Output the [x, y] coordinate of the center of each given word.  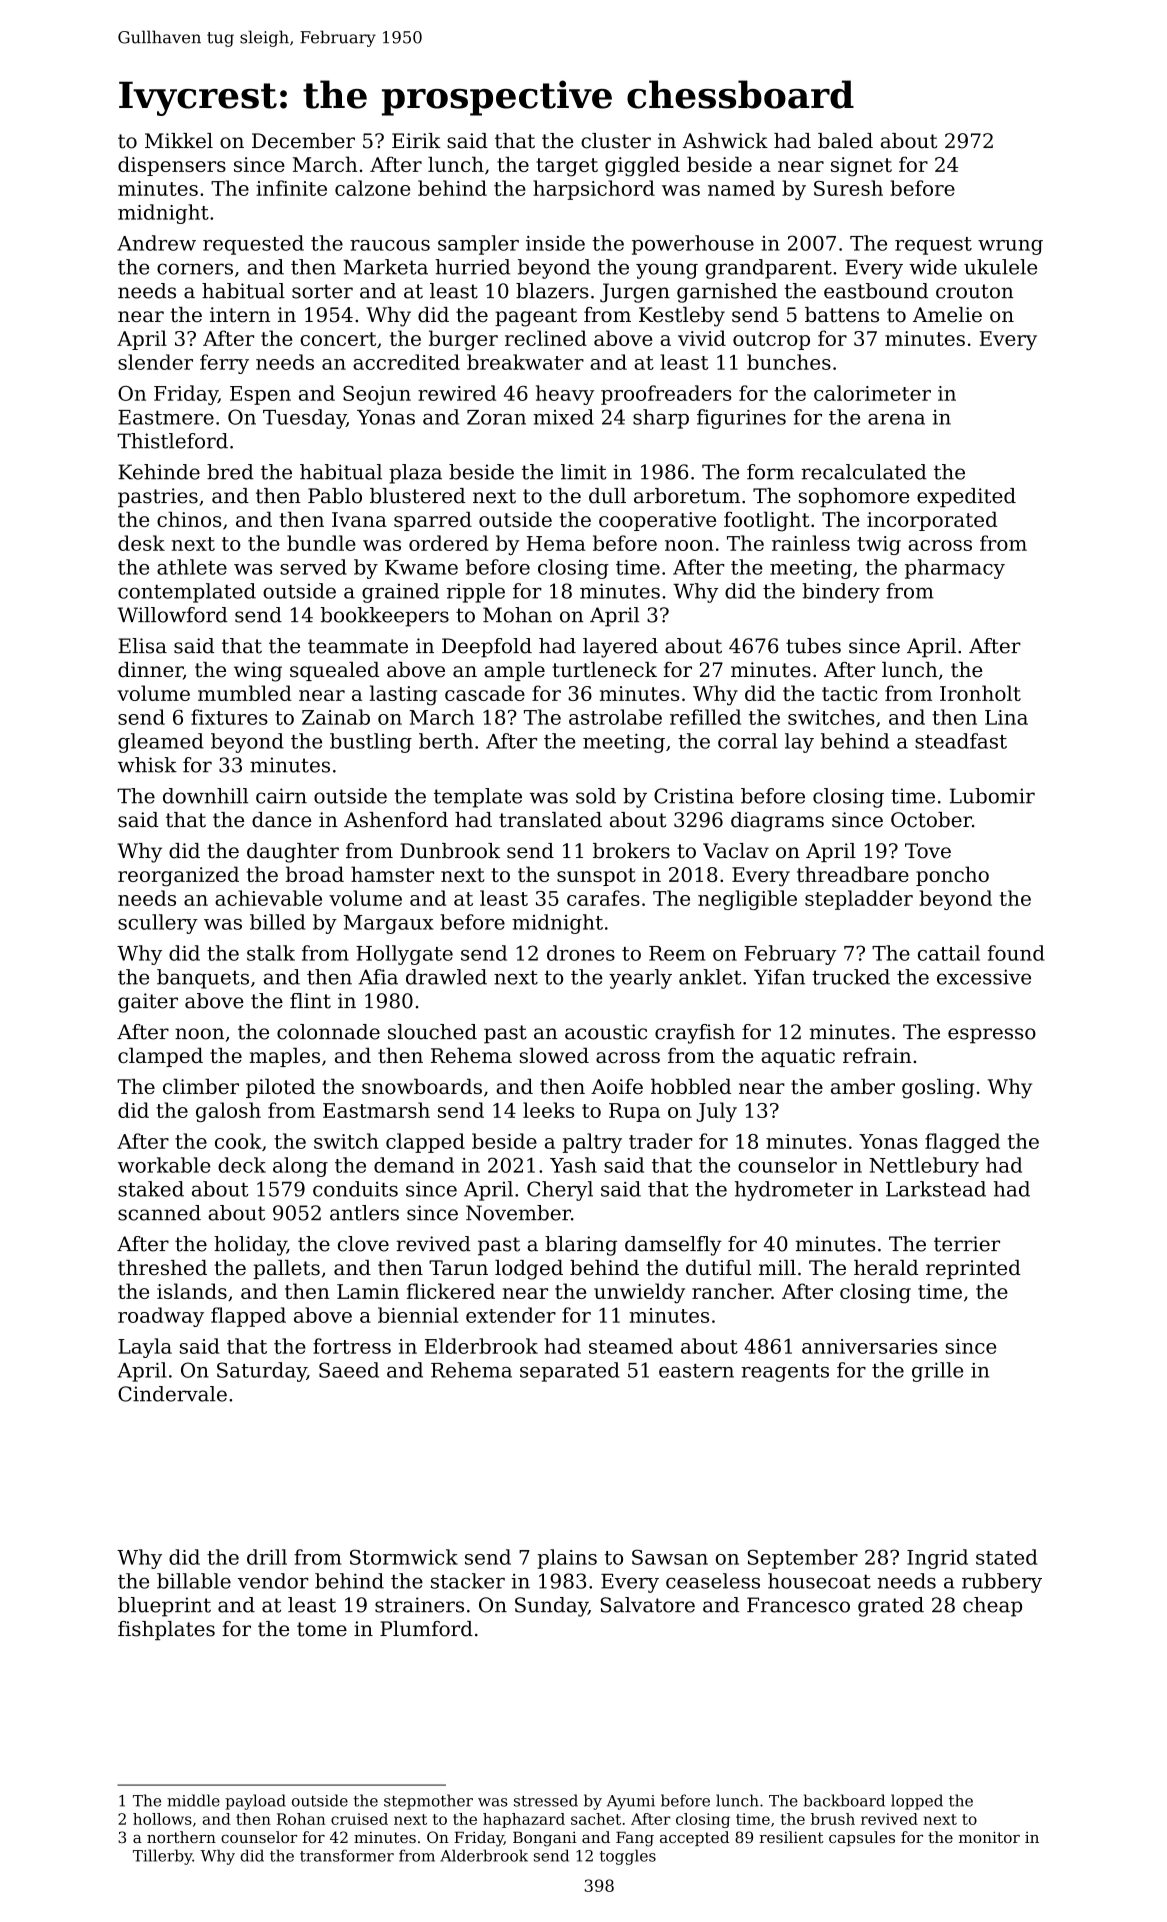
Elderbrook [481, 1346]
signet [861, 167]
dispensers [172, 166]
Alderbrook [484, 1855]
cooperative [657, 521]
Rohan [301, 1819]
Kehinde [159, 472]
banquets [203, 979]
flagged [962, 1143]
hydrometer [794, 1191]
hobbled [691, 1086]
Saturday [262, 1372]
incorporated [932, 521]
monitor [989, 1837]
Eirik [416, 140]
